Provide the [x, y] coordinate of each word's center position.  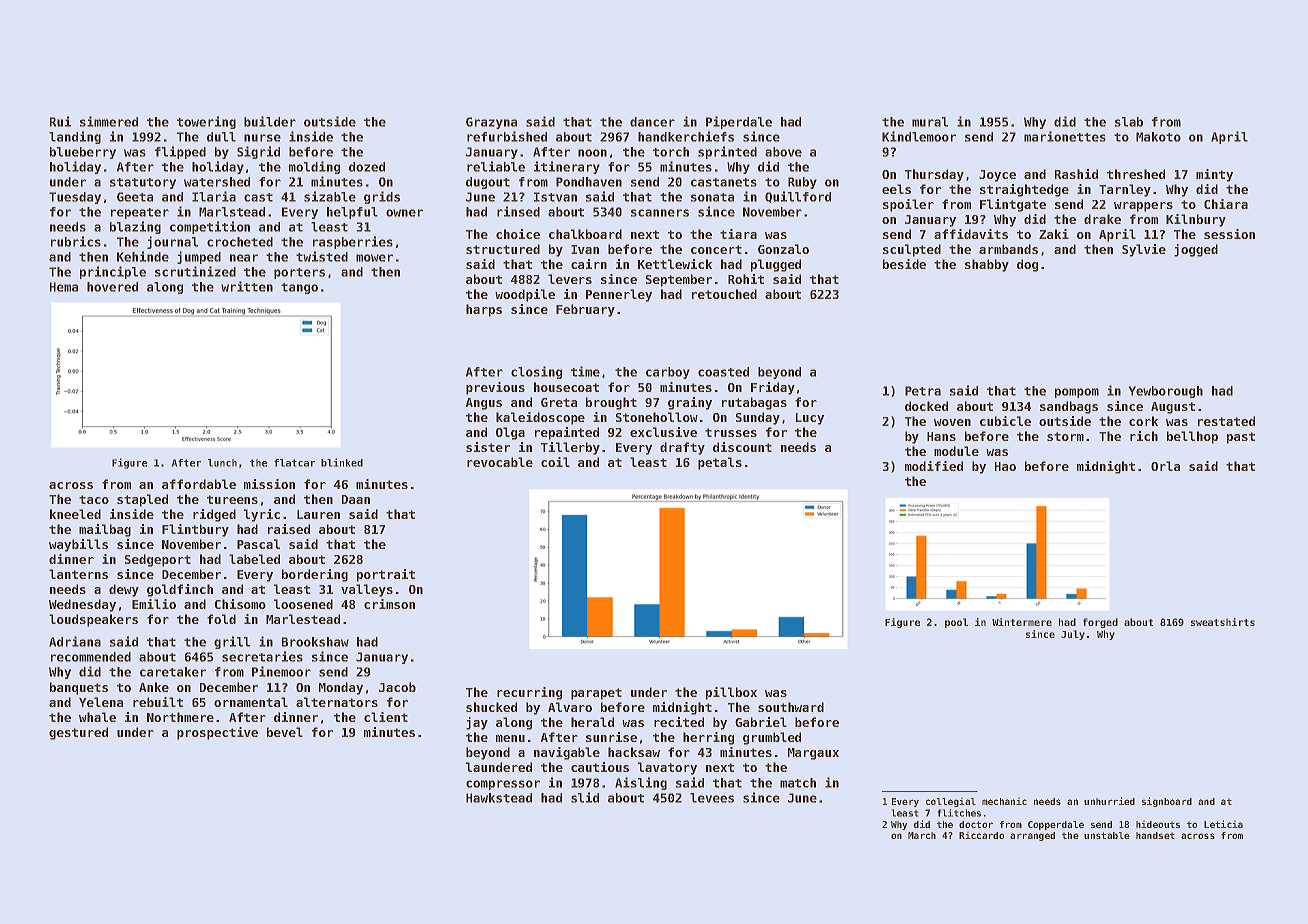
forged [1100, 623]
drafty [682, 448]
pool [956, 623]
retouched [724, 294]
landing [75, 137]
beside [904, 264]
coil [555, 462]
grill [232, 642]
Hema [64, 287]
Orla [1165, 466]
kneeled [75, 514]
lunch [222, 463]
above [783, 152]
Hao [1005, 466]
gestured [78, 733]
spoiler [908, 205]
